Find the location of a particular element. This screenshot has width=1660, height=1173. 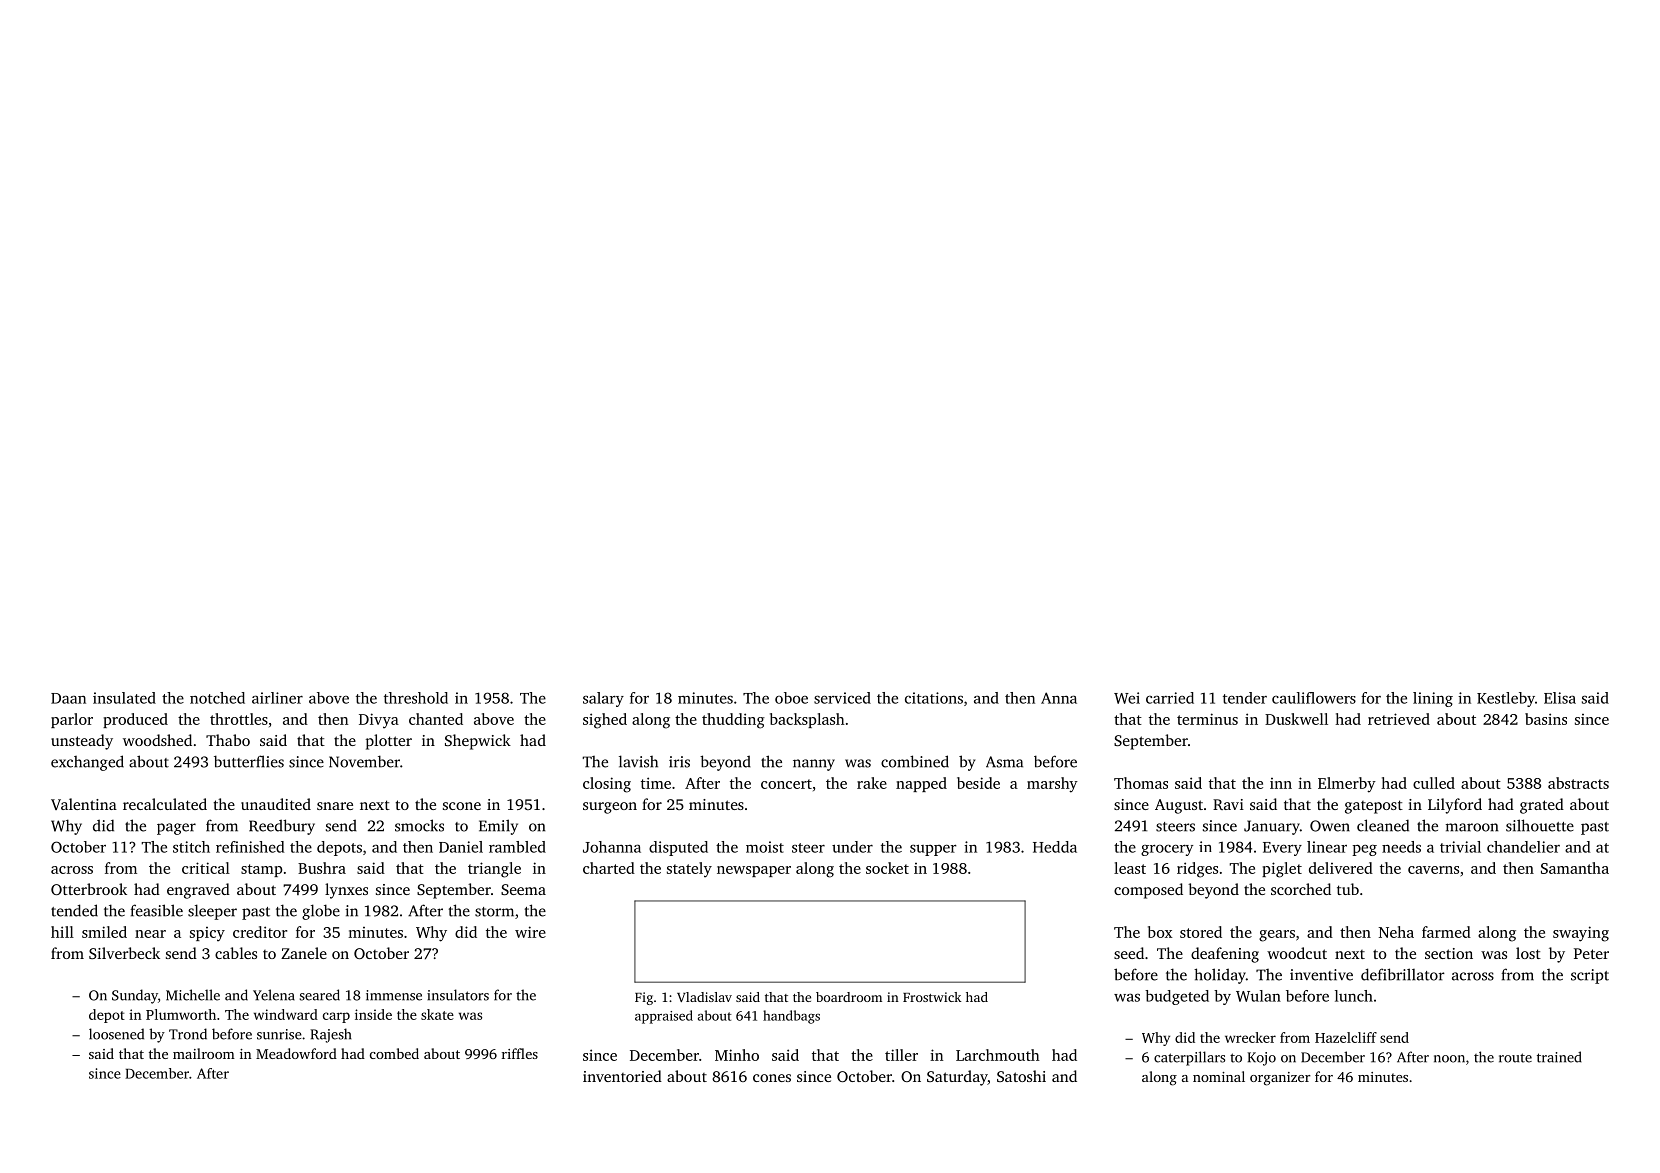

butterflies is located at coordinates (249, 761).
